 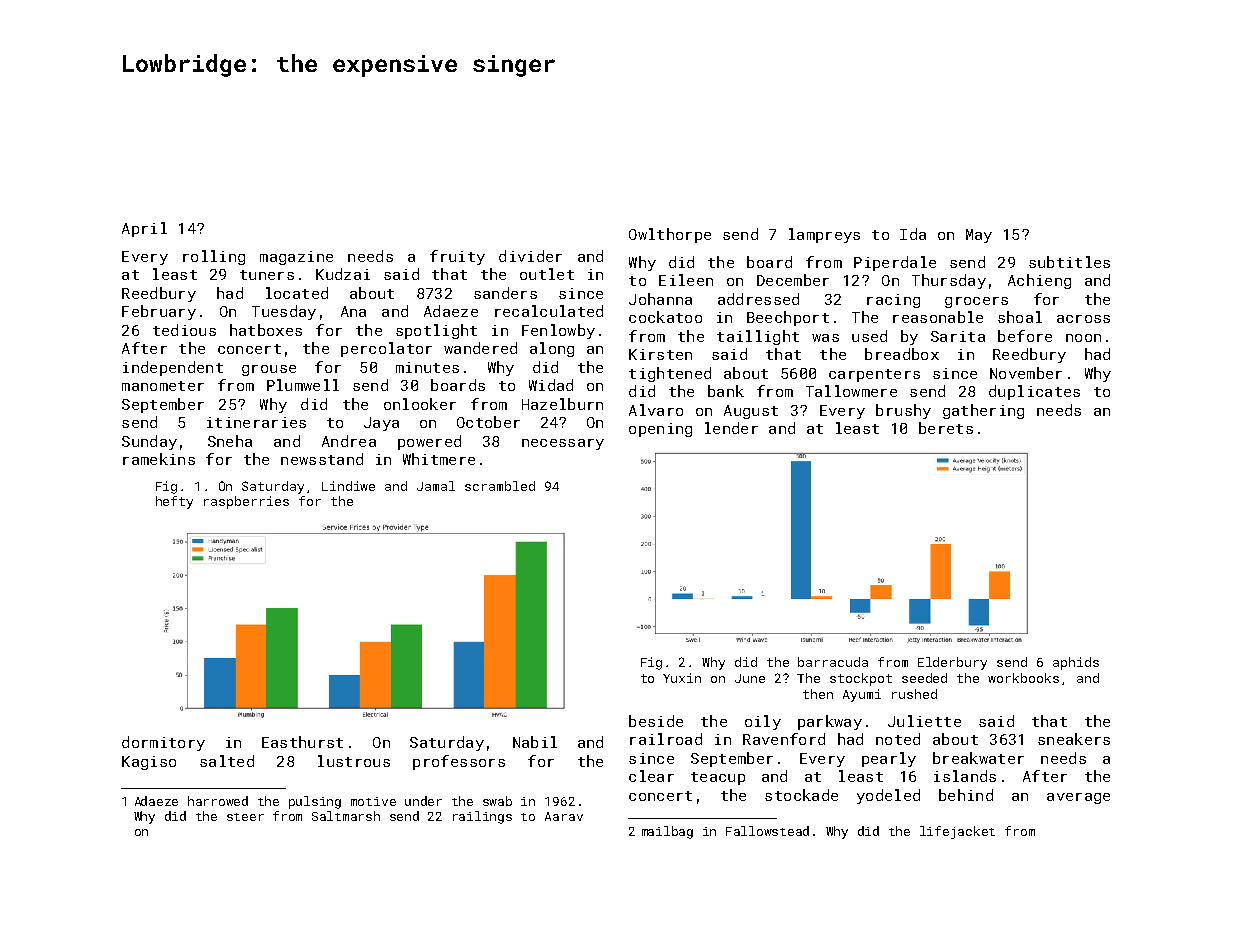 What do you see at coordinates (214, 257) in the screenshot?
I see `rolling` at bounding box center [214, 257].
